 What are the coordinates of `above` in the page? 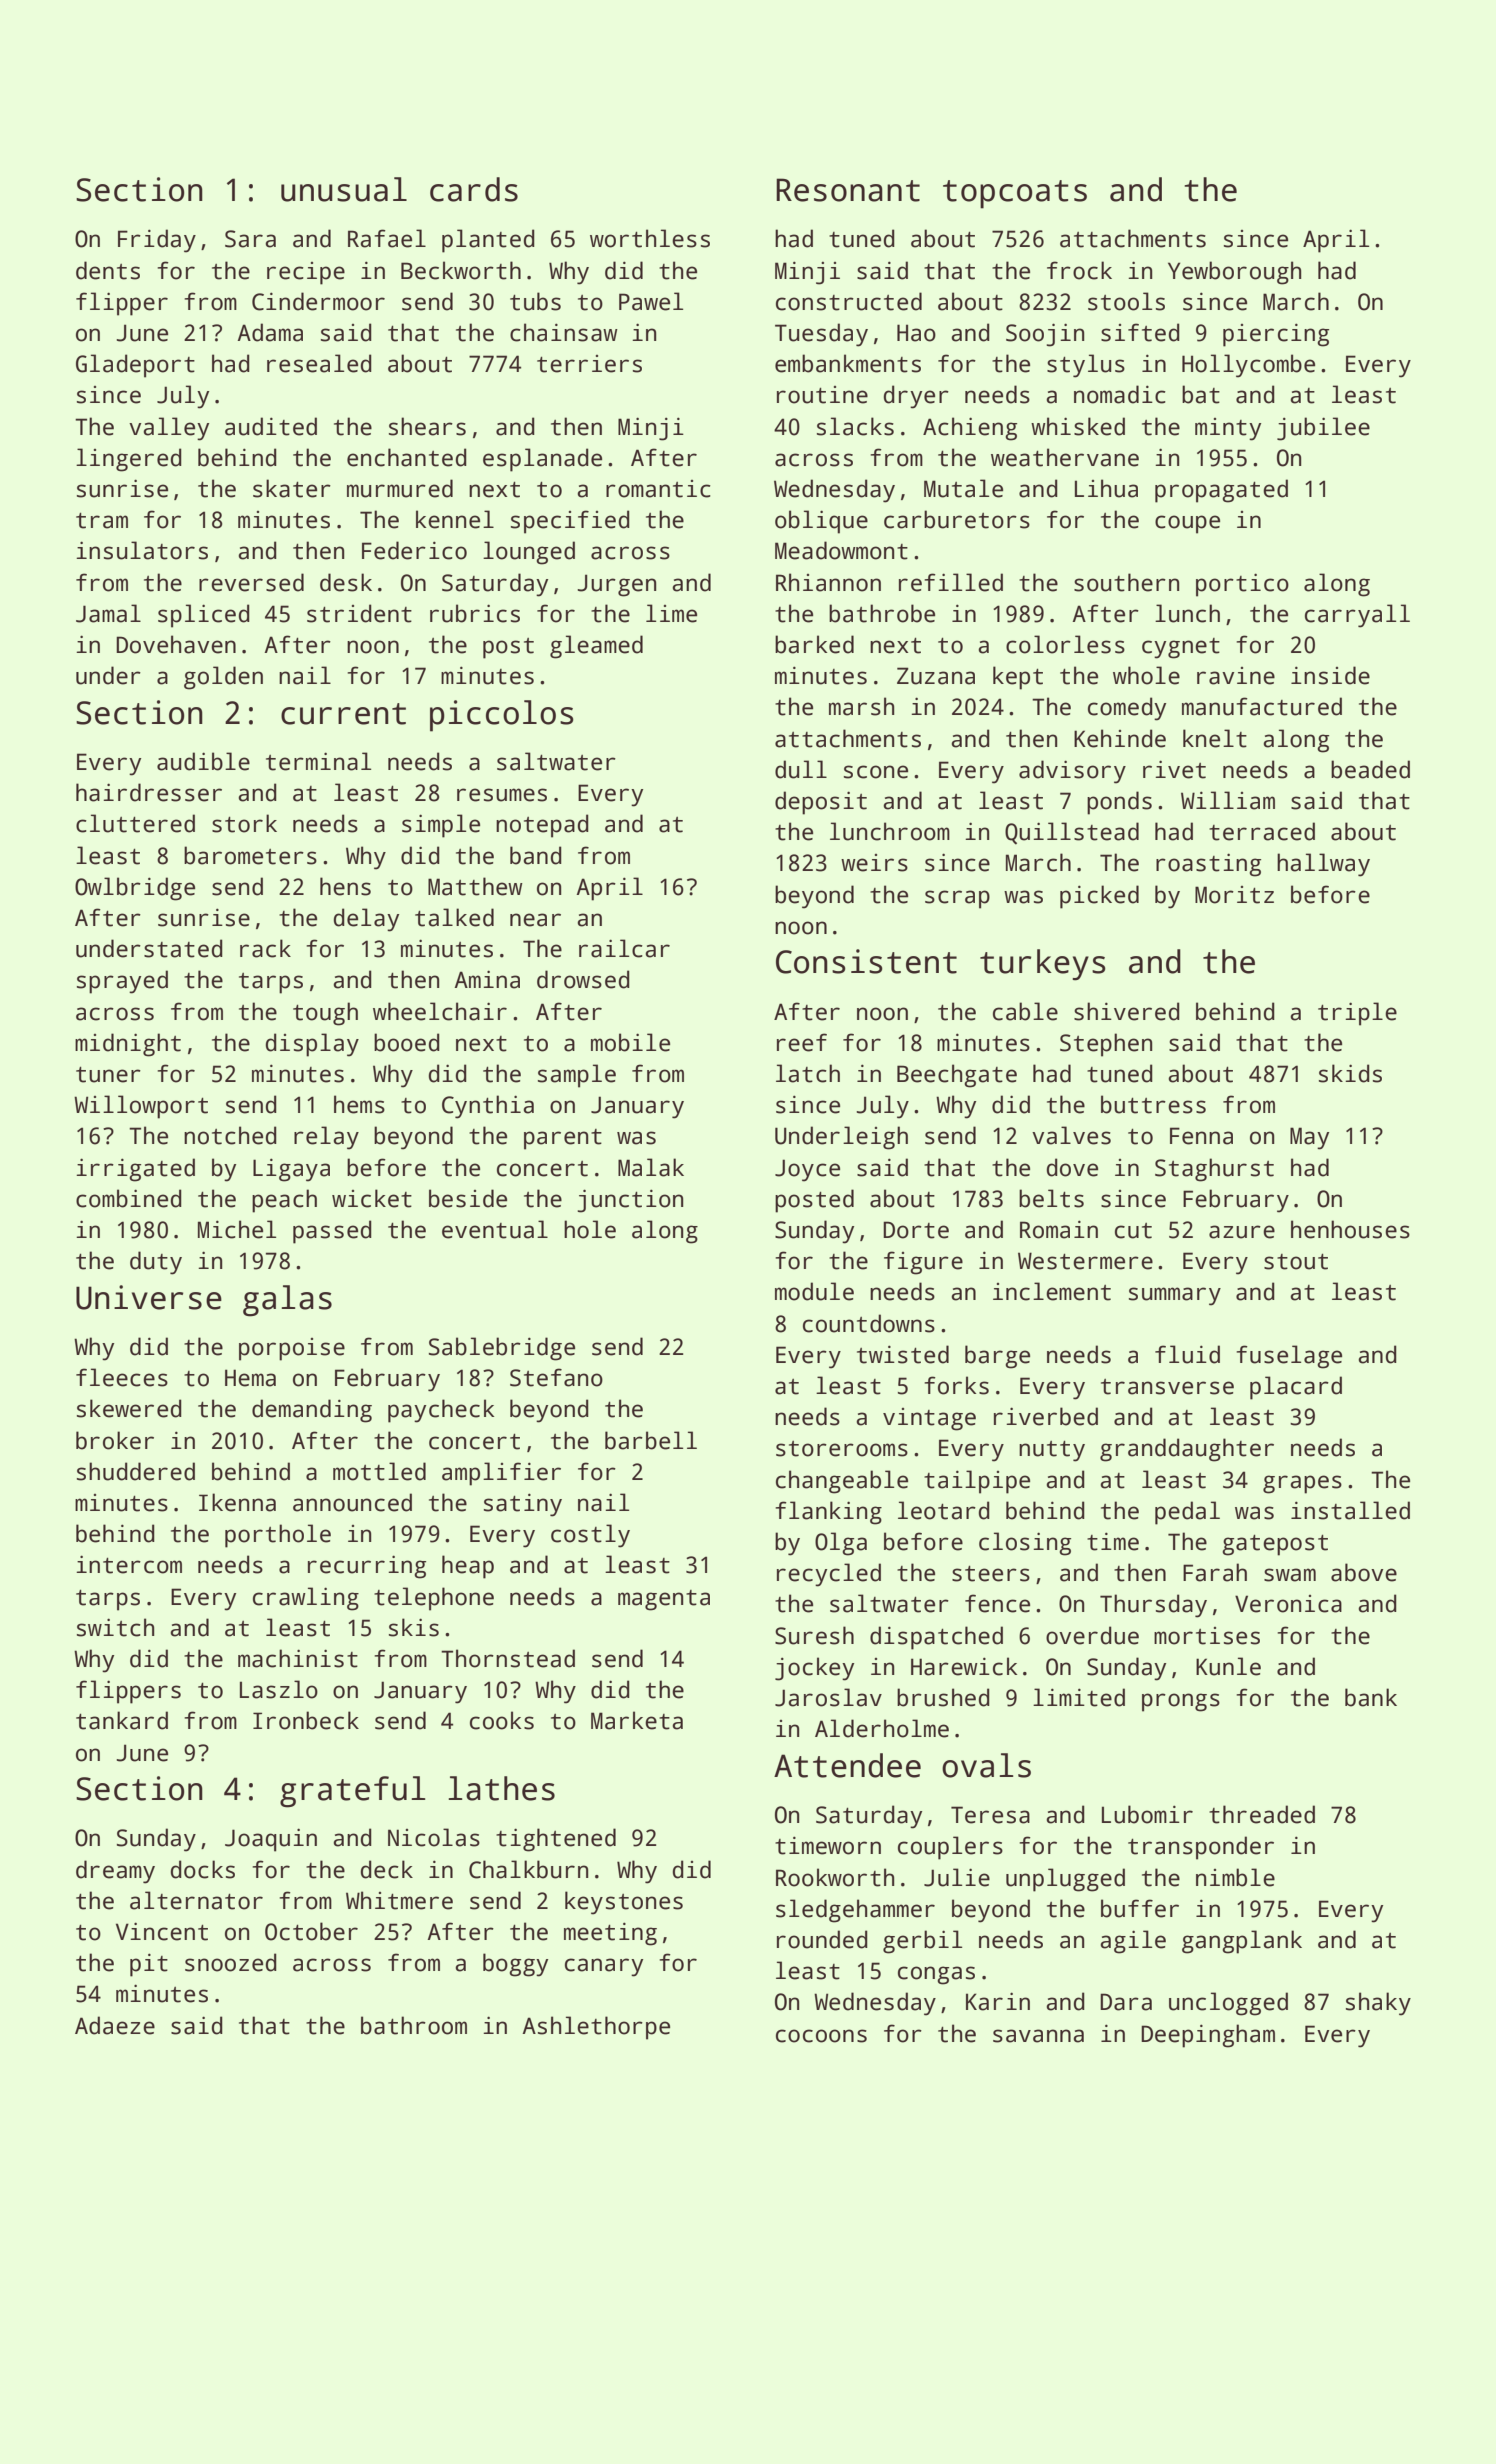 It's located at (1364, 1572).
